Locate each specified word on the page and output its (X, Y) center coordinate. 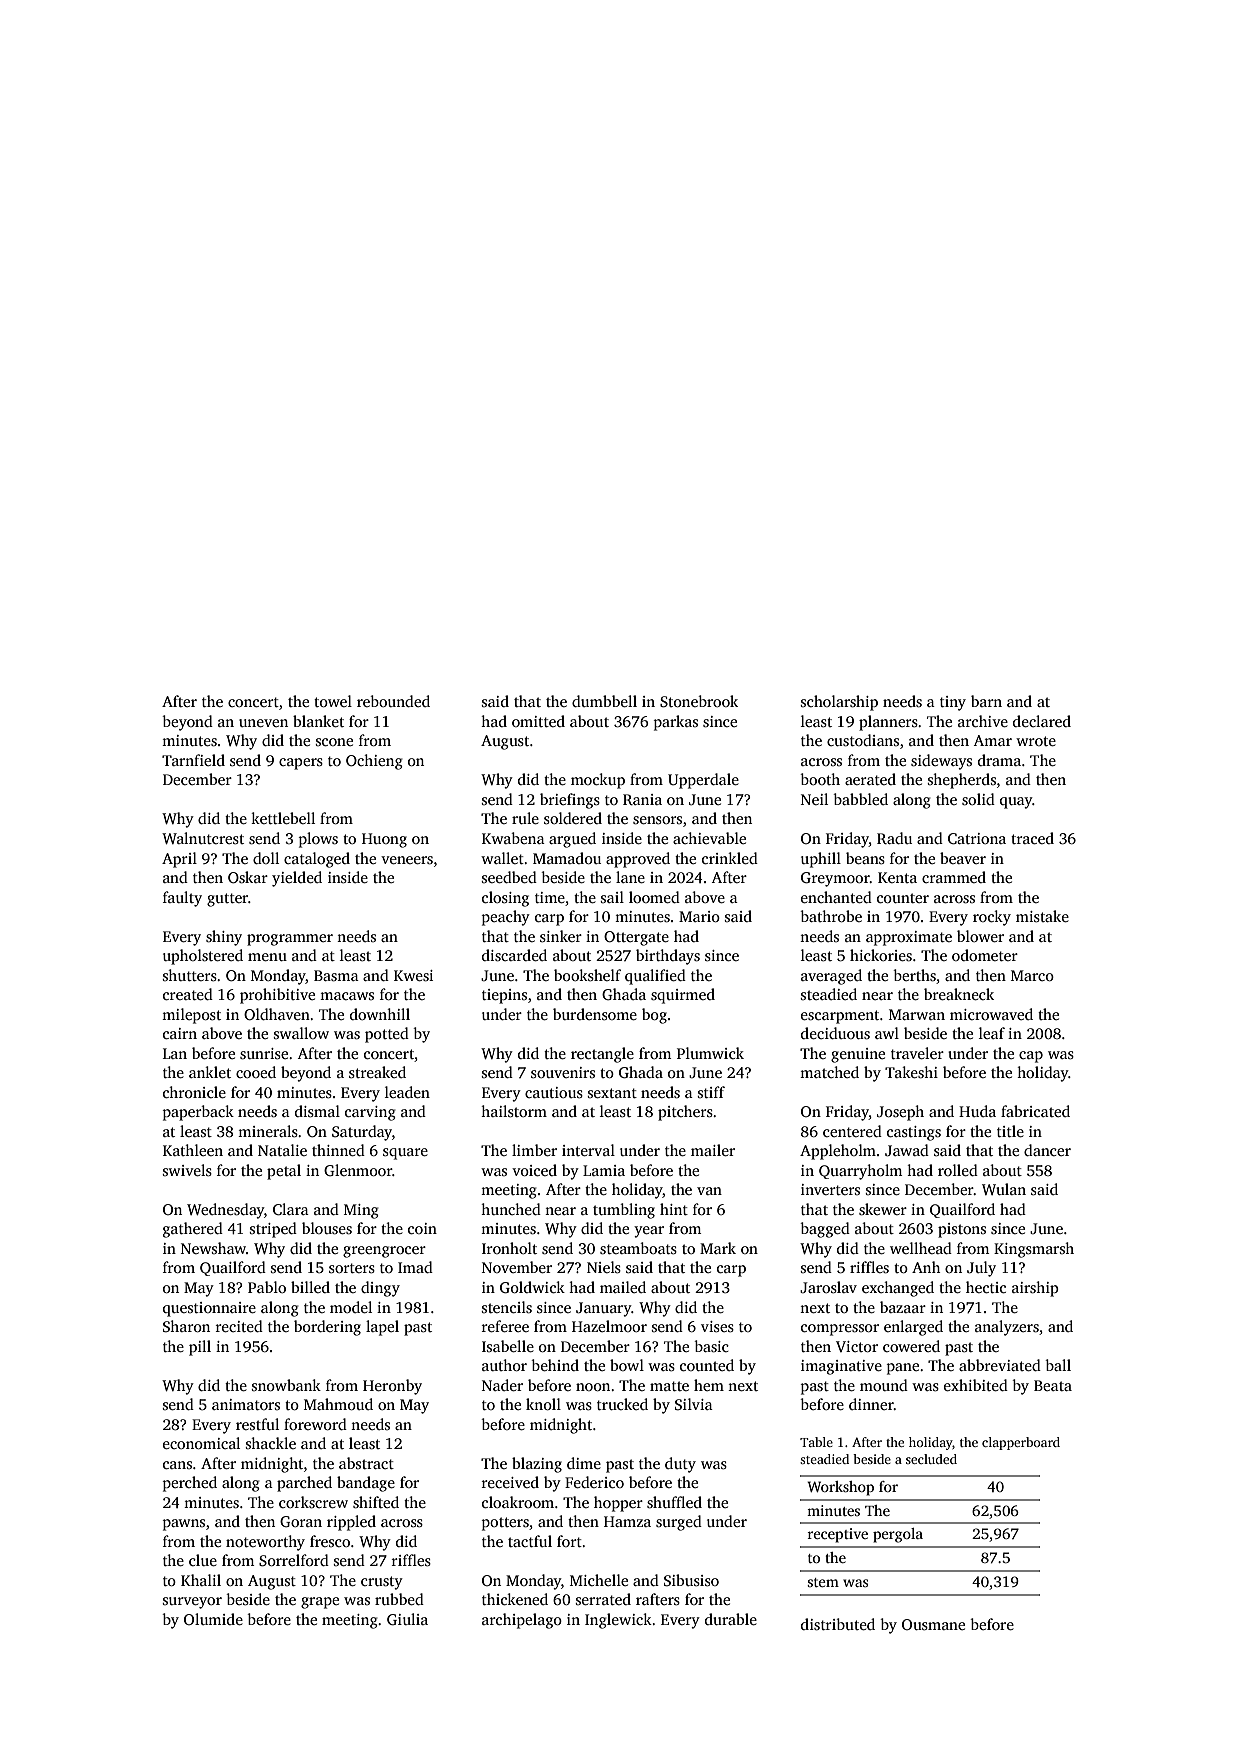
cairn (180, 1033)
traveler (917, 1053)
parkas (676, 723)
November (517, 1267)
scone (334, 742)
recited (239, 1326)
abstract (366, 1463)
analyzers (1007, 1328)
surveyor (192, 1603)
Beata (1053, 1385)
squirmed (683, 996)
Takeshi (911, 1072)
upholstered (203, 957)
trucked (622, 1404)
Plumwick (710, 1053)
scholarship (839, 703)
